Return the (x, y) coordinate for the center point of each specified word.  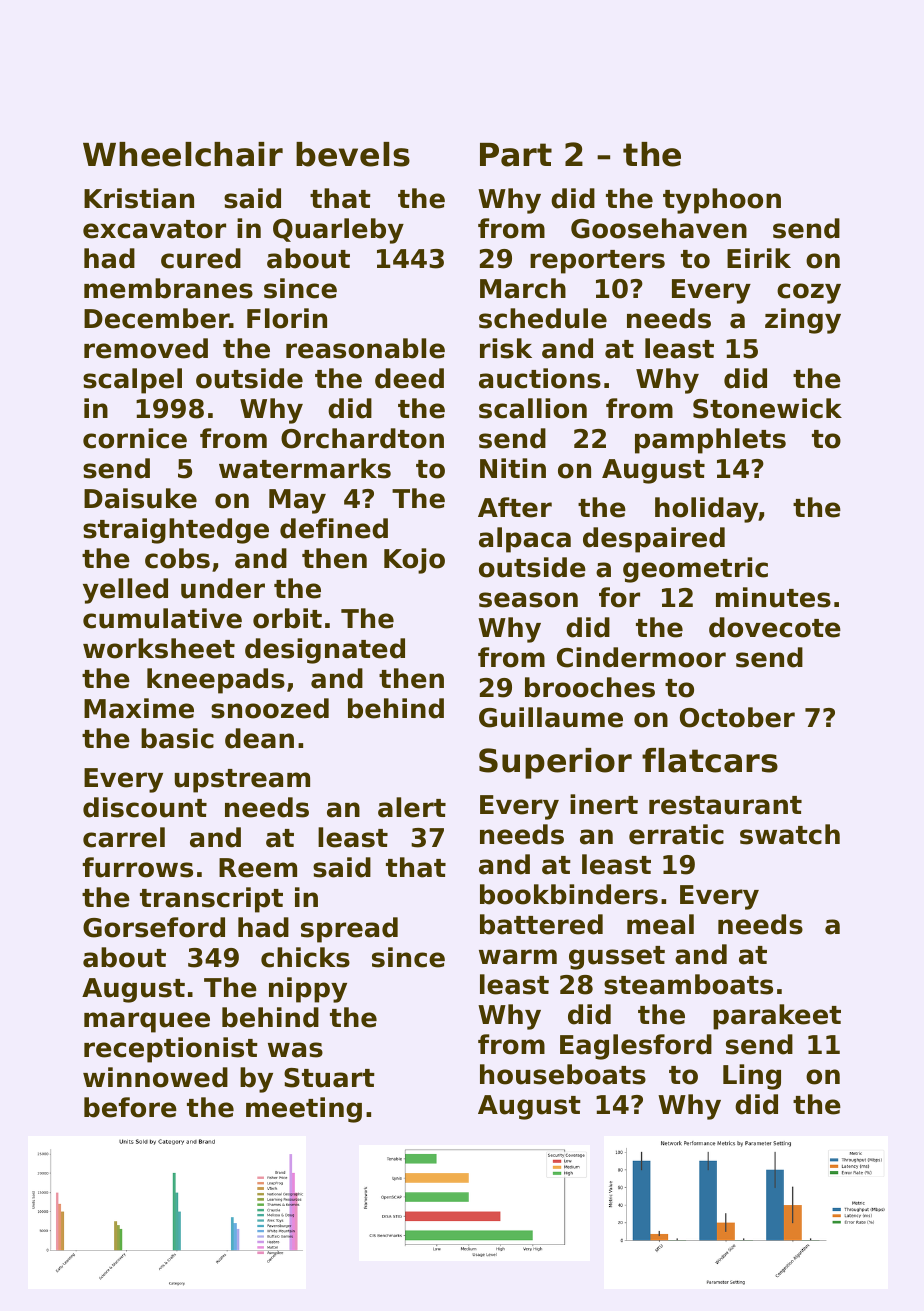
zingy (803, 321)
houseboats (563, 1074)
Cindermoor (641, 657)
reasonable (365, 348)
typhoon (722, 201)
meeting (304, 1110)
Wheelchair (183, 154)
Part (516, 155)
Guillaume (551, 717)
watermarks (305, 468)
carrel (124, 837)
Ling (752, 1077)
